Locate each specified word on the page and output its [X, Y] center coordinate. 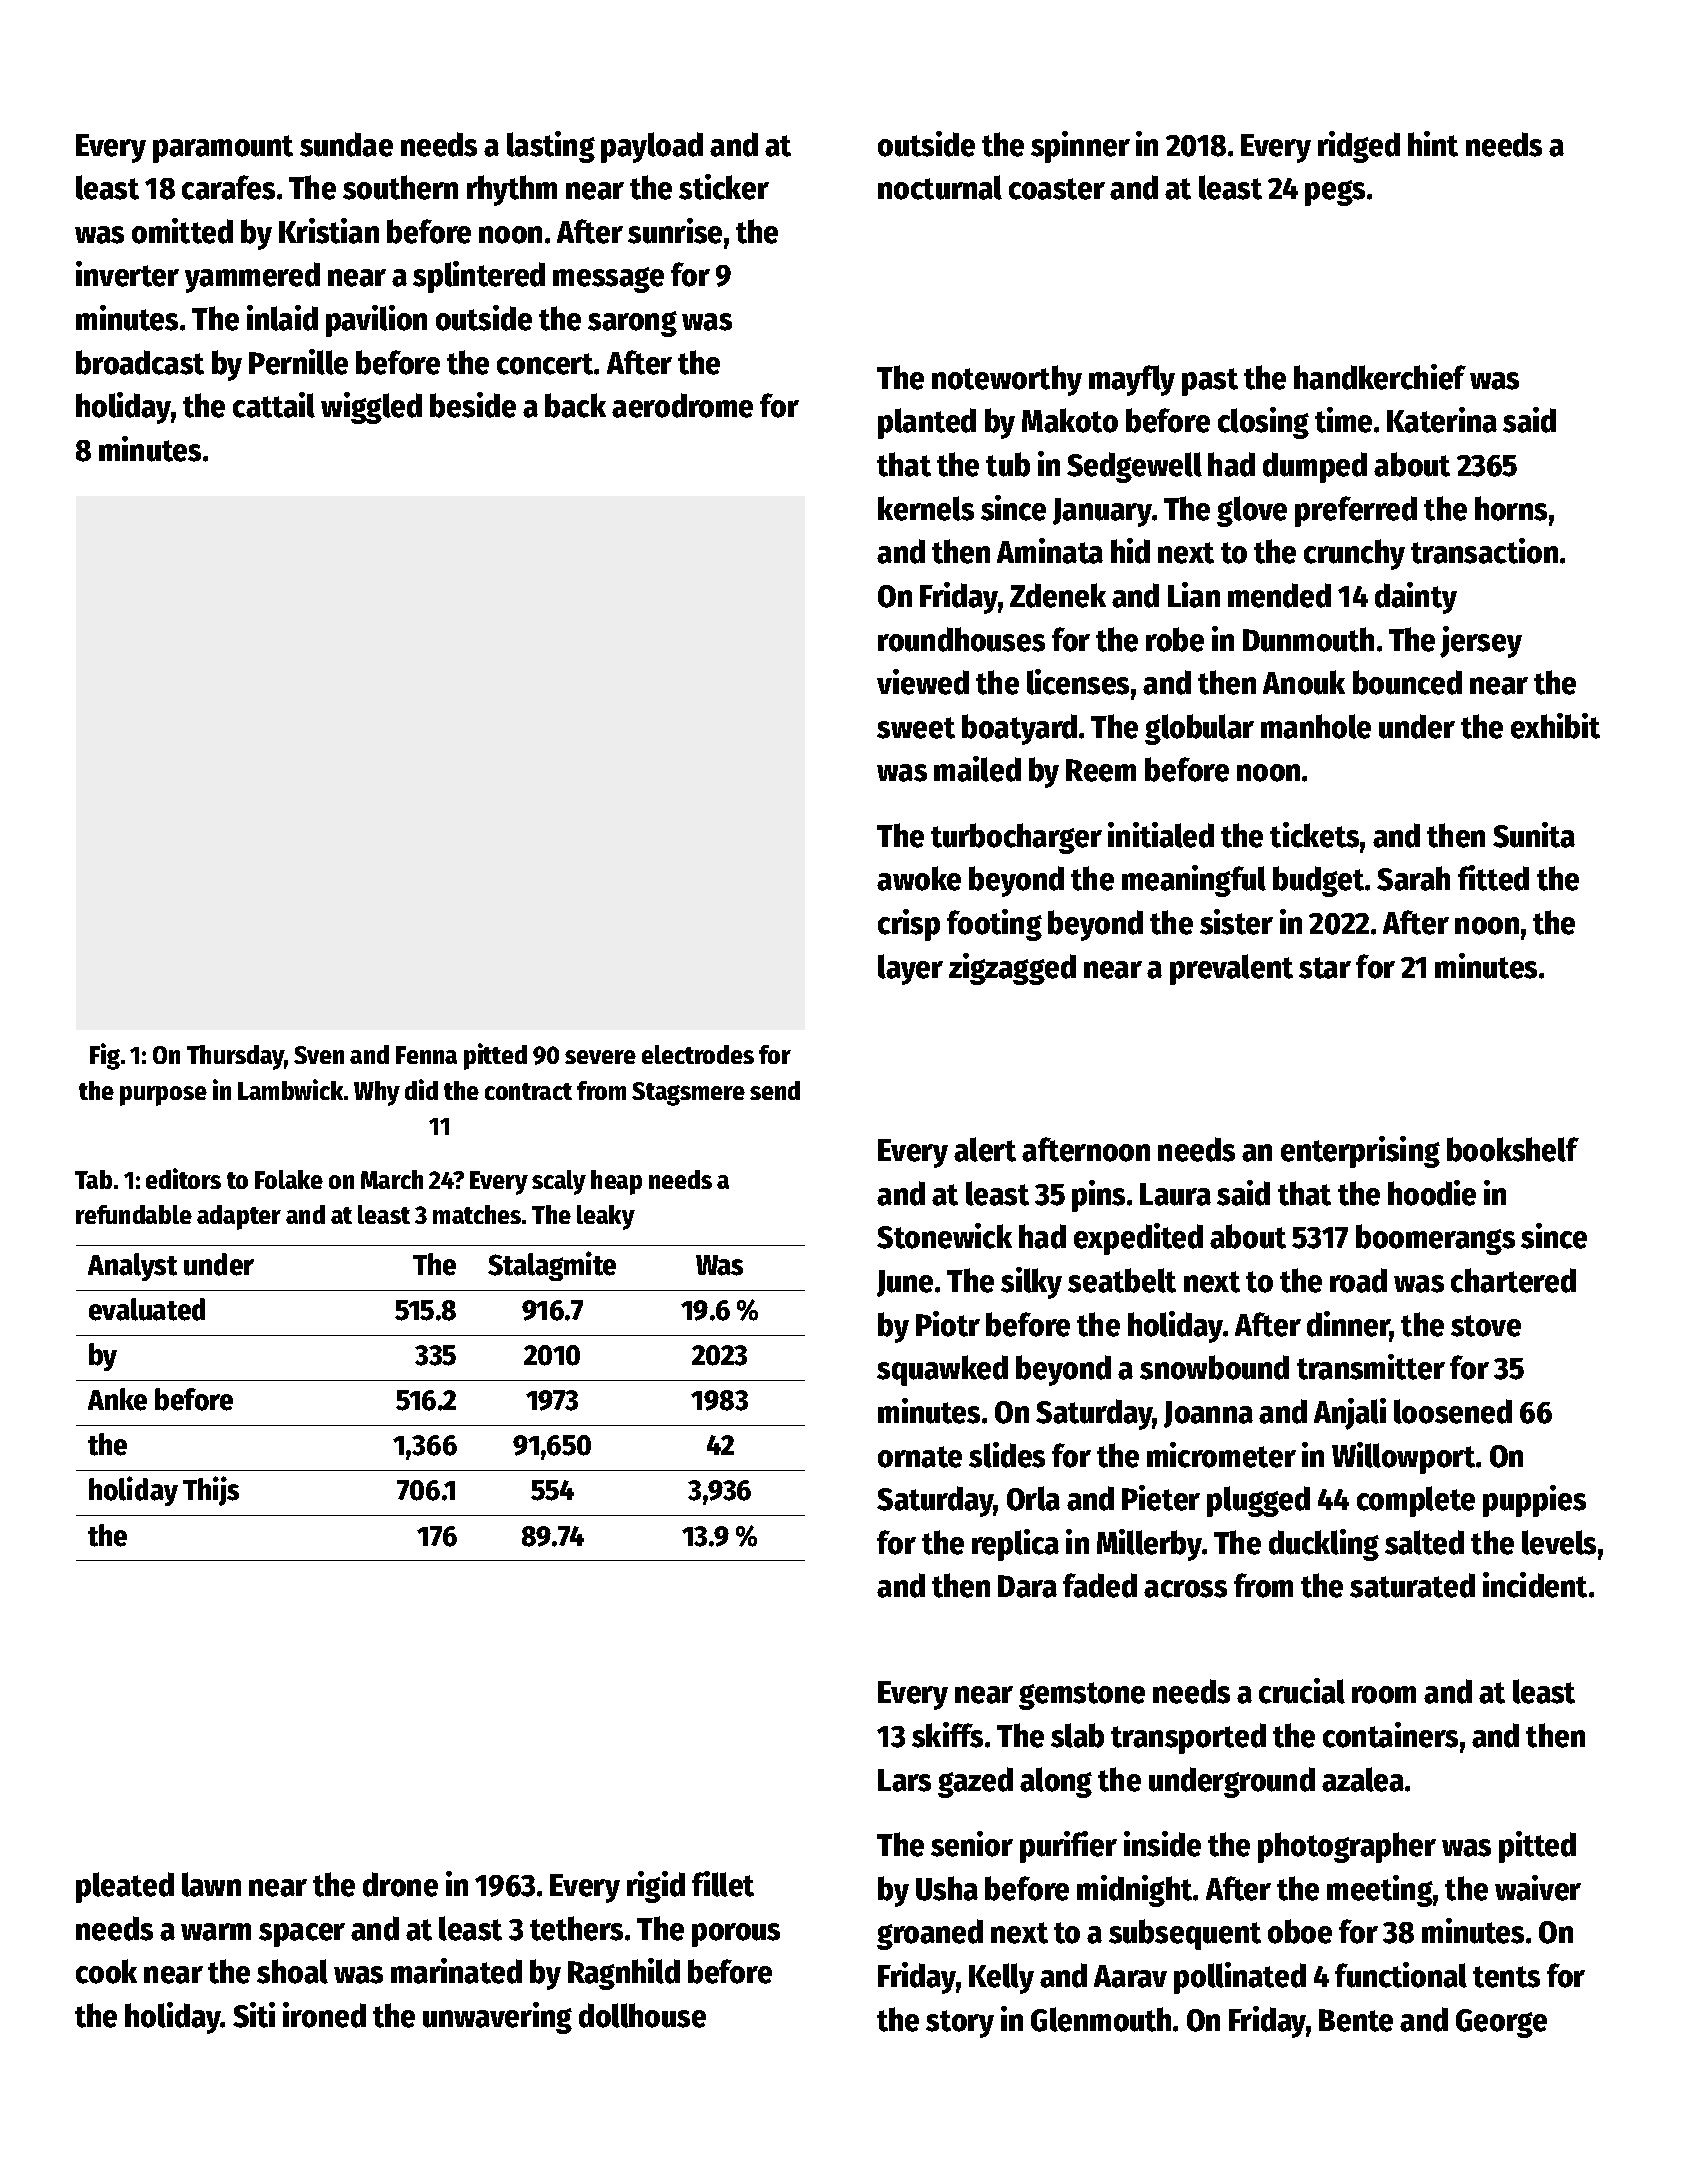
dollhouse [642, 2015]
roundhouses [961, 639]
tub [1008, 464]
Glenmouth [1101, 2019]
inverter [127, 274]
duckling [1324, 1545]
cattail [274, 405]
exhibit [1555, 726]
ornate [920, 1457]
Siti [254, 2015]
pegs [1335, 193]
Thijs [211, 1491]
